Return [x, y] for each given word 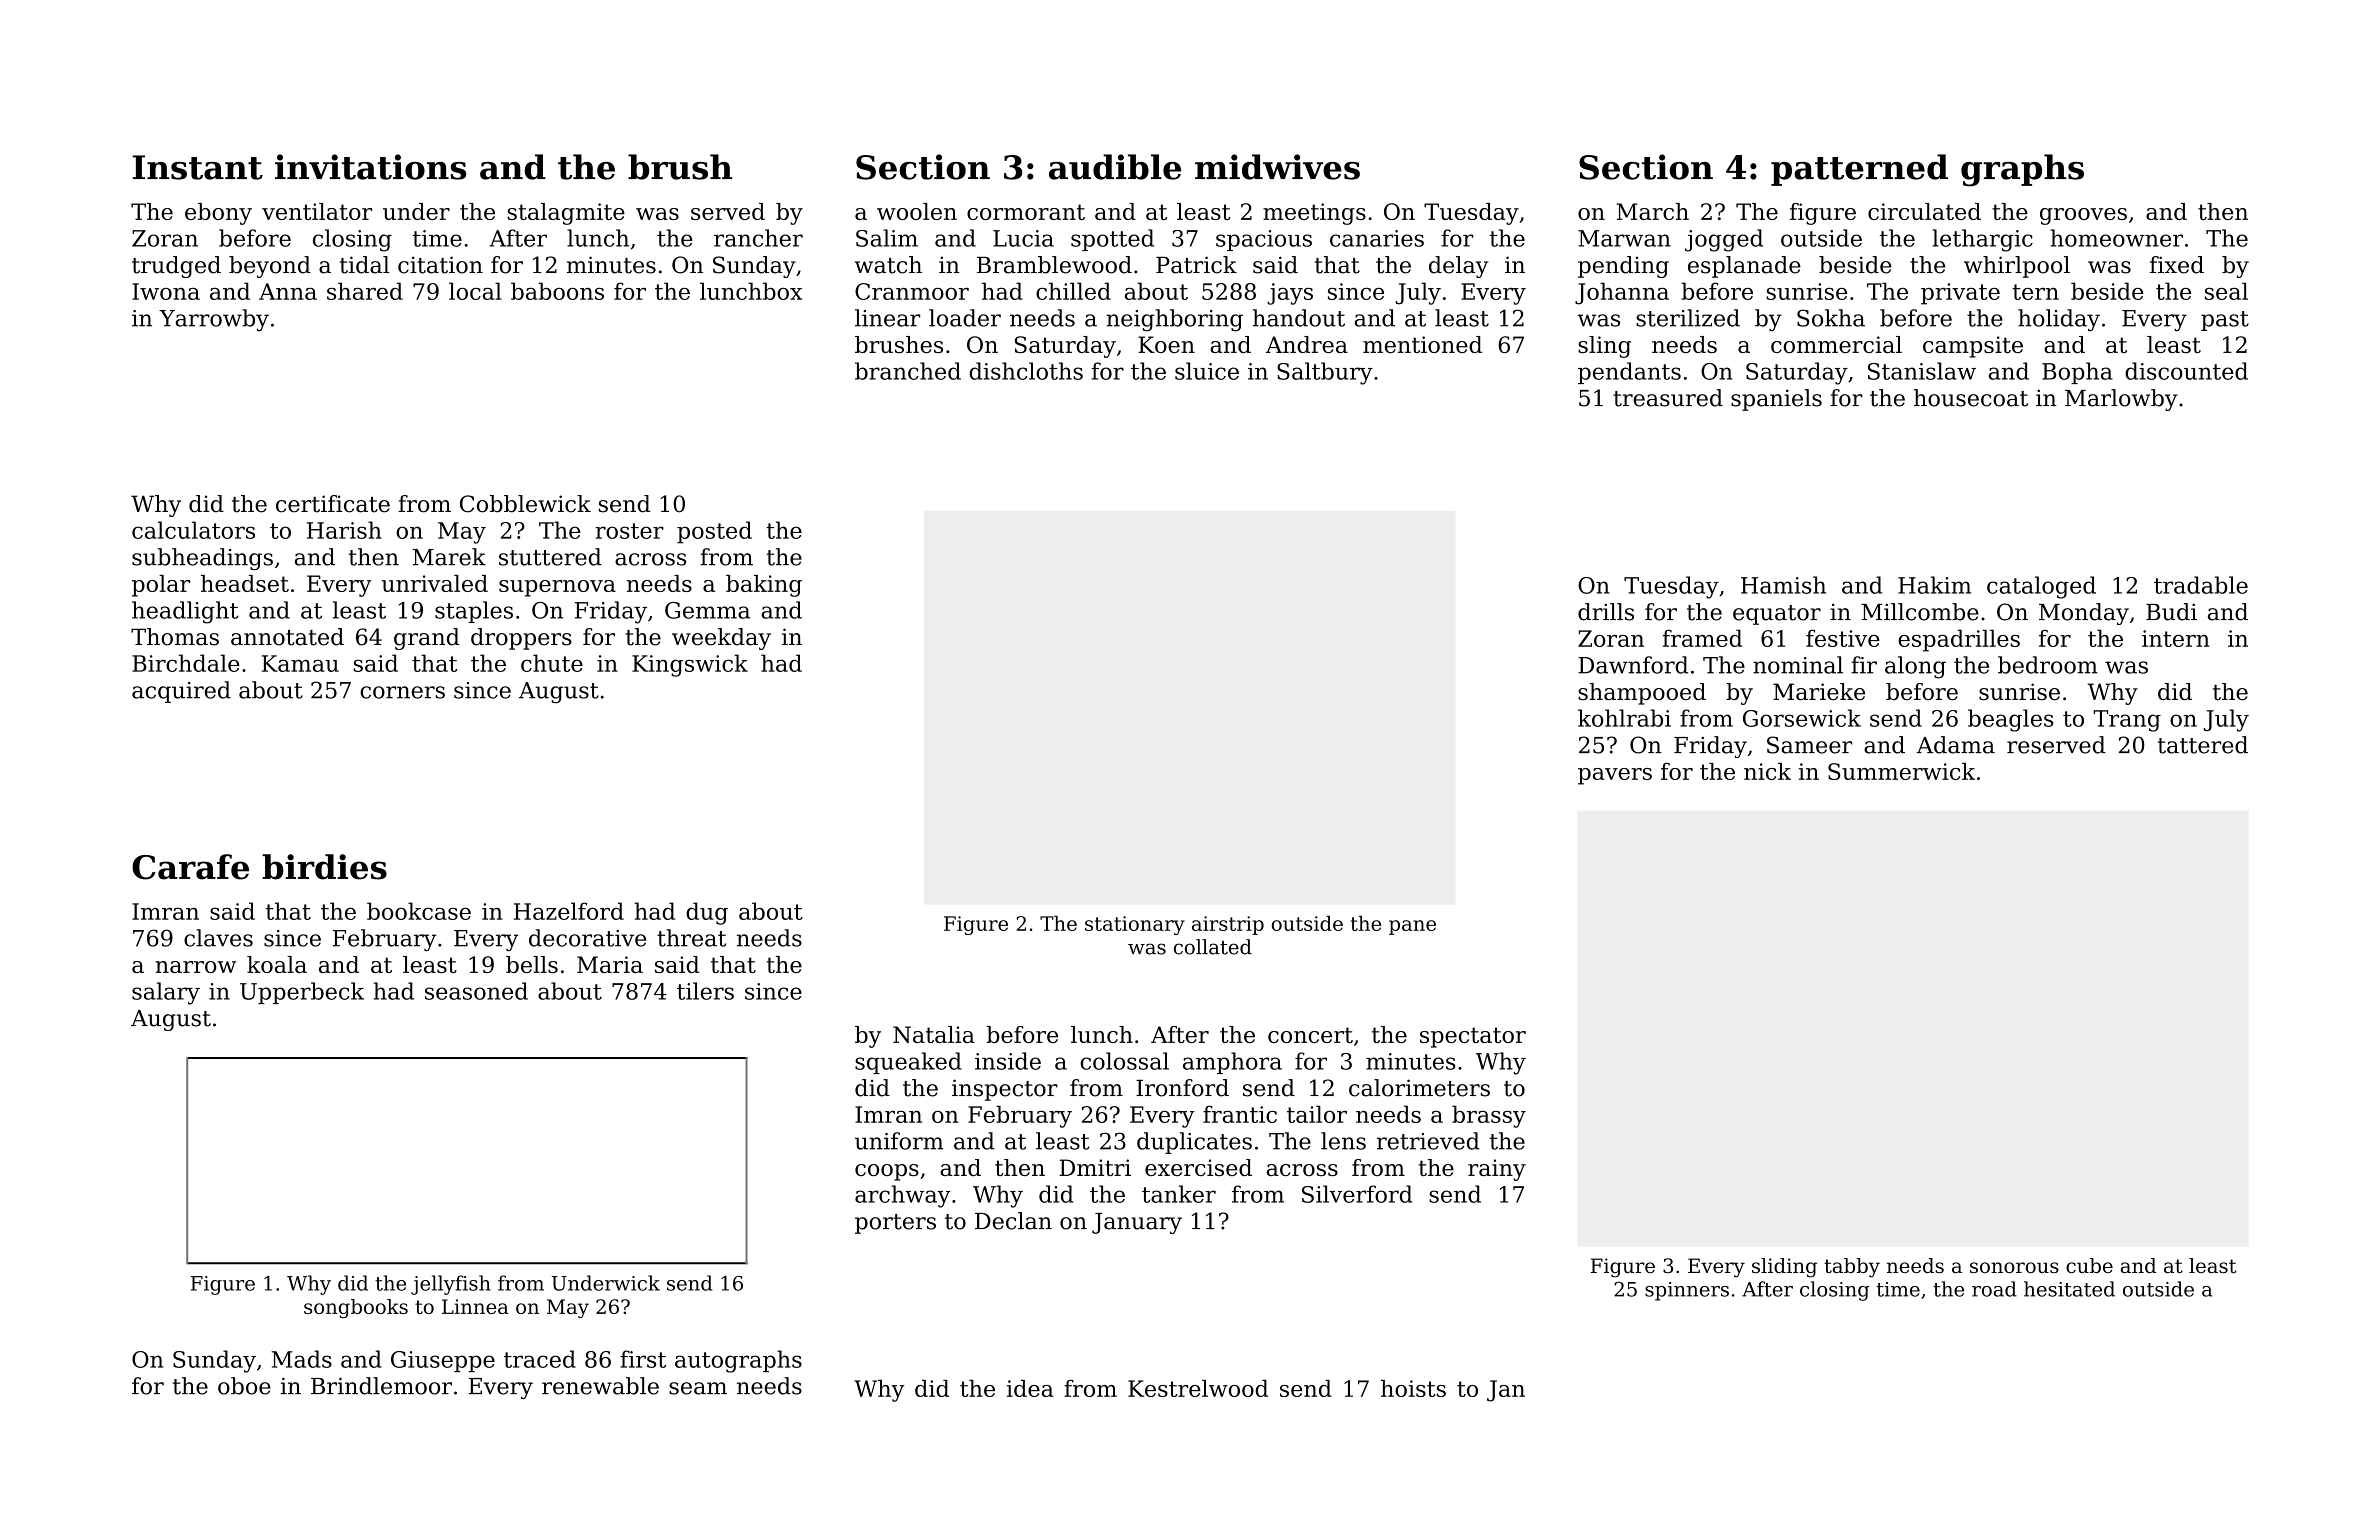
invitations [370, 167]
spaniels [1776, 400]
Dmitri [1095, 1167]
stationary [1135, 925]
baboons [557, 291]
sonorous [2014, 1267]
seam [698, 1388]
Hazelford [569, 911]
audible [1115, 167]
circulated [1924, 211]
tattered [2203, 745]
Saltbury [1325, 373]
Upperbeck [302, 993]
